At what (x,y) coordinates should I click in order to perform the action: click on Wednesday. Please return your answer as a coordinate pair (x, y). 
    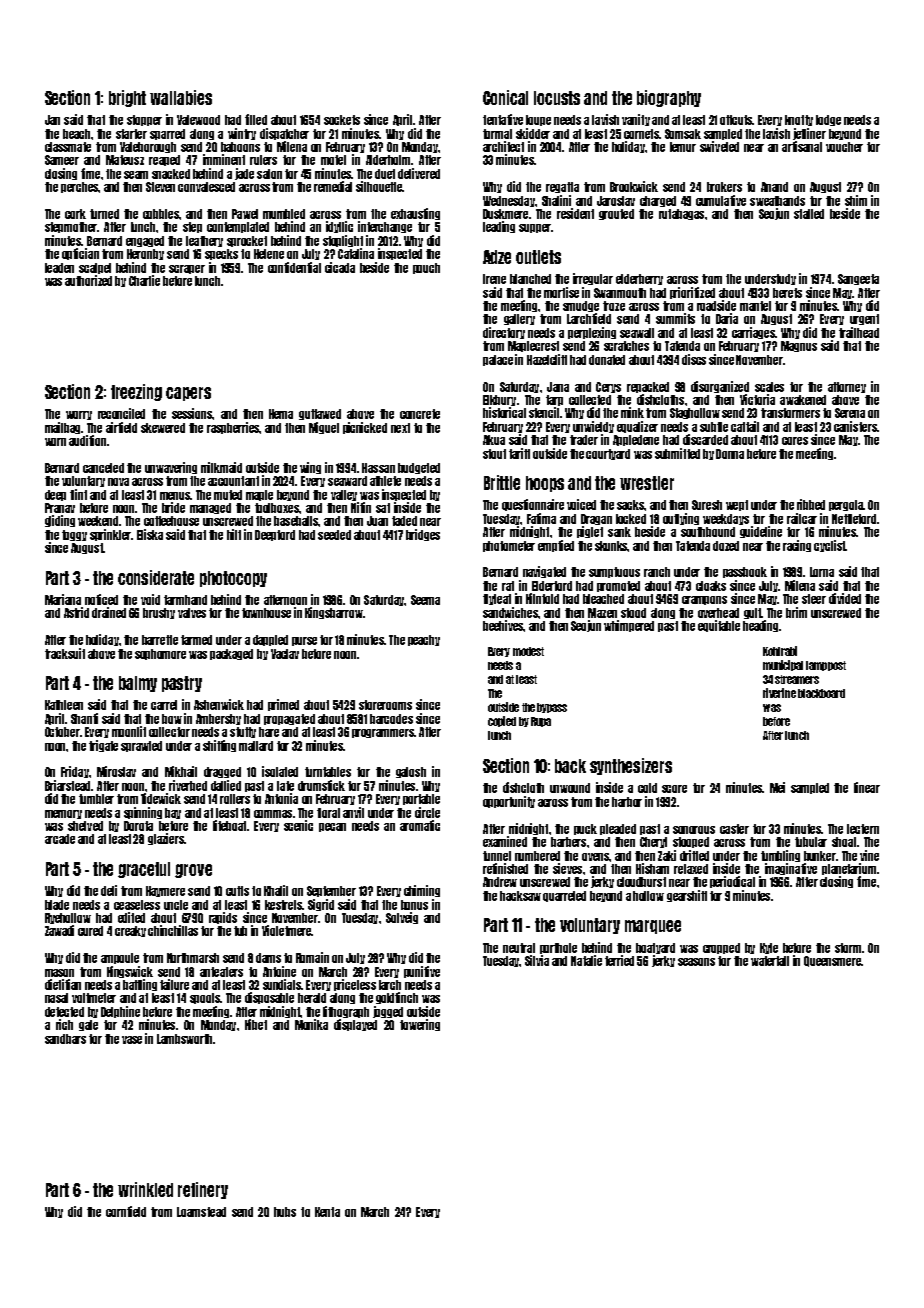
    Looking at the image, I should click on (509, 201).
